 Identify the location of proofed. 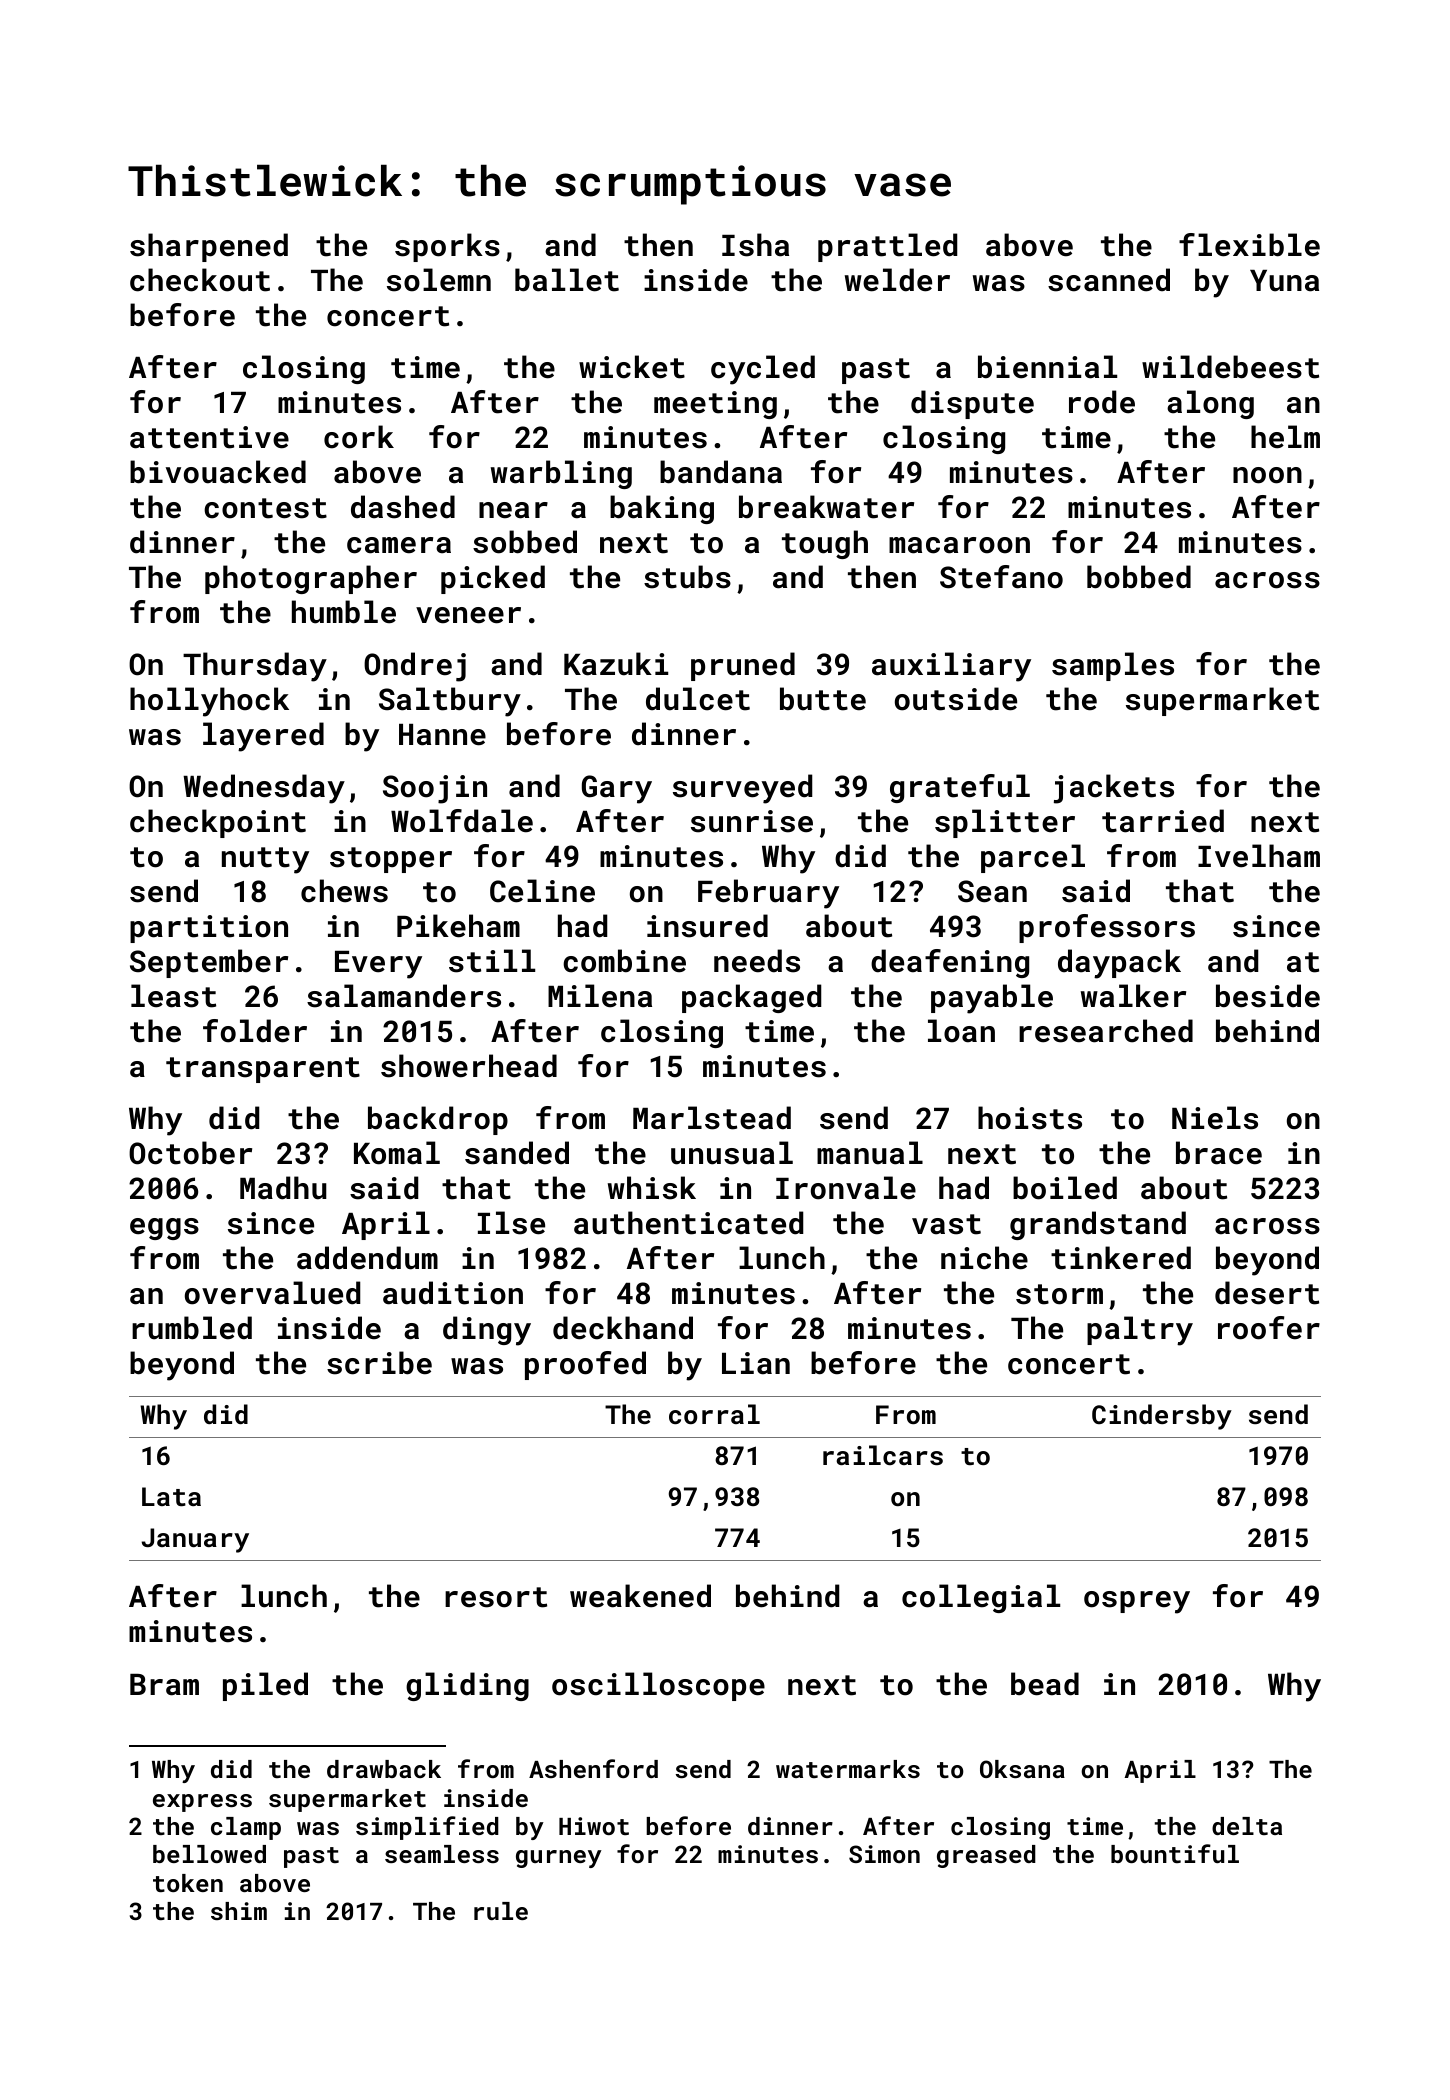
(585, 1365).
